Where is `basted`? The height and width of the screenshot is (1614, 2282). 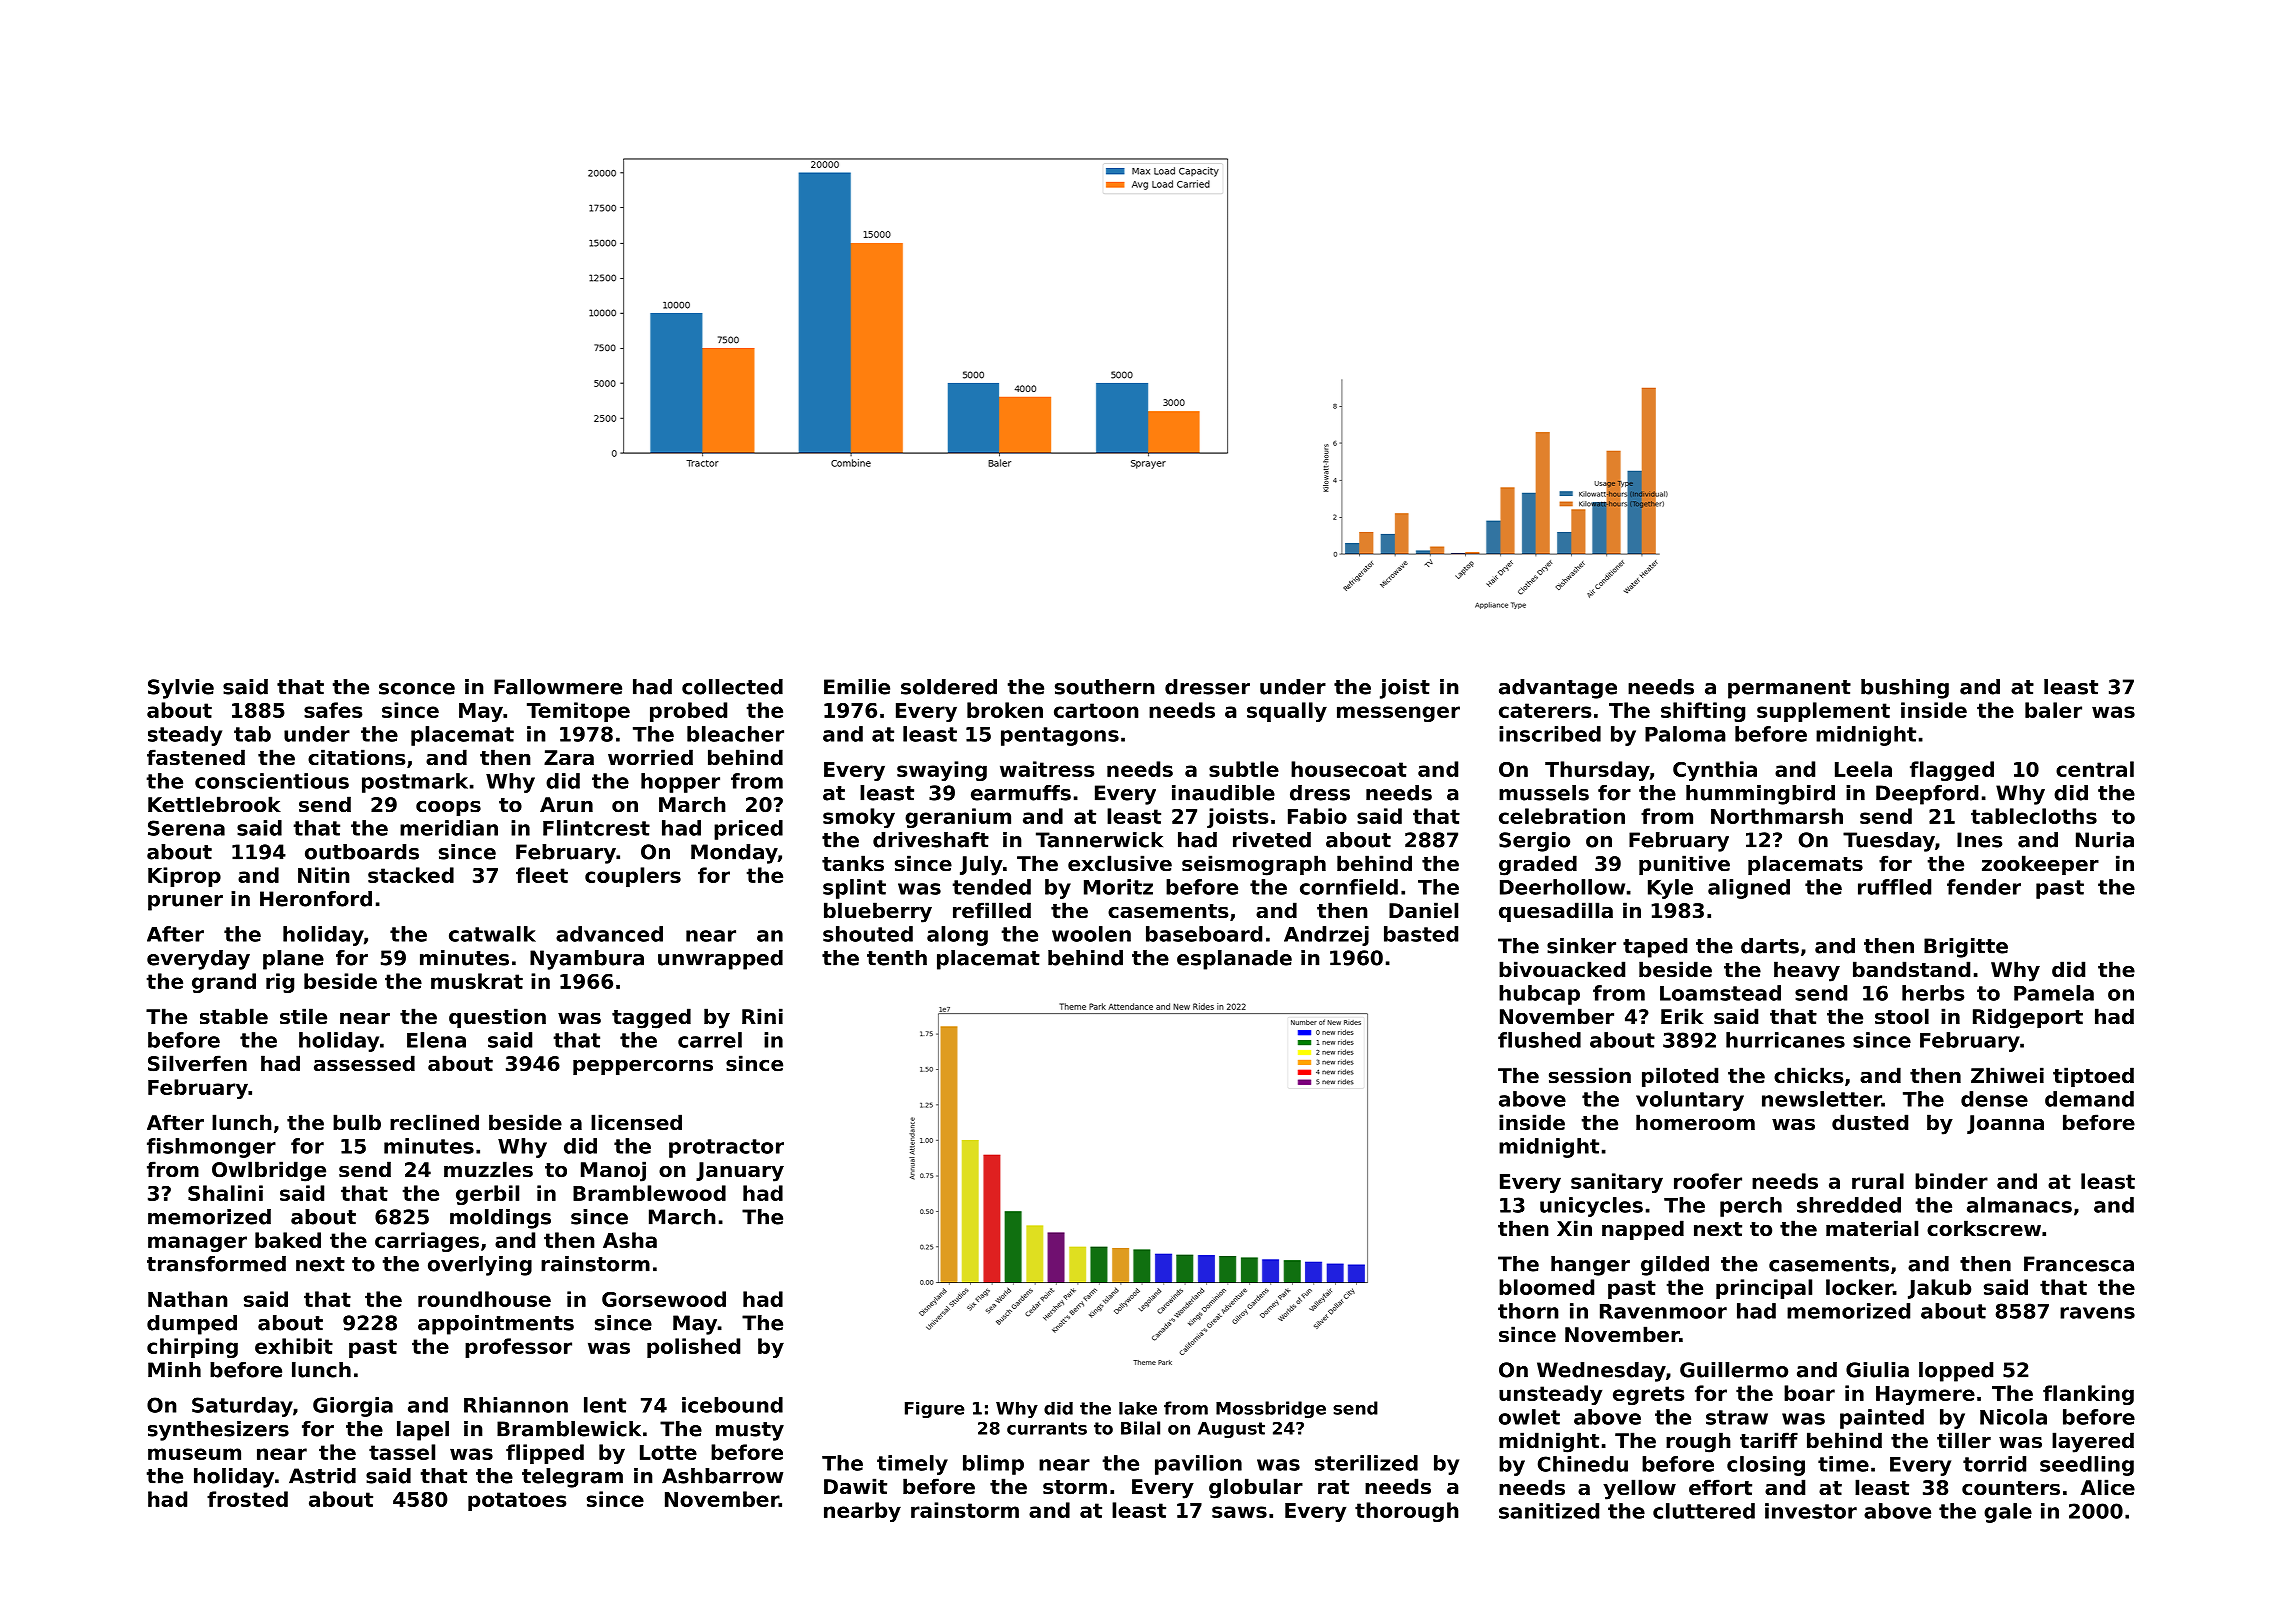 basted is located at coordinates (1421, 934).
